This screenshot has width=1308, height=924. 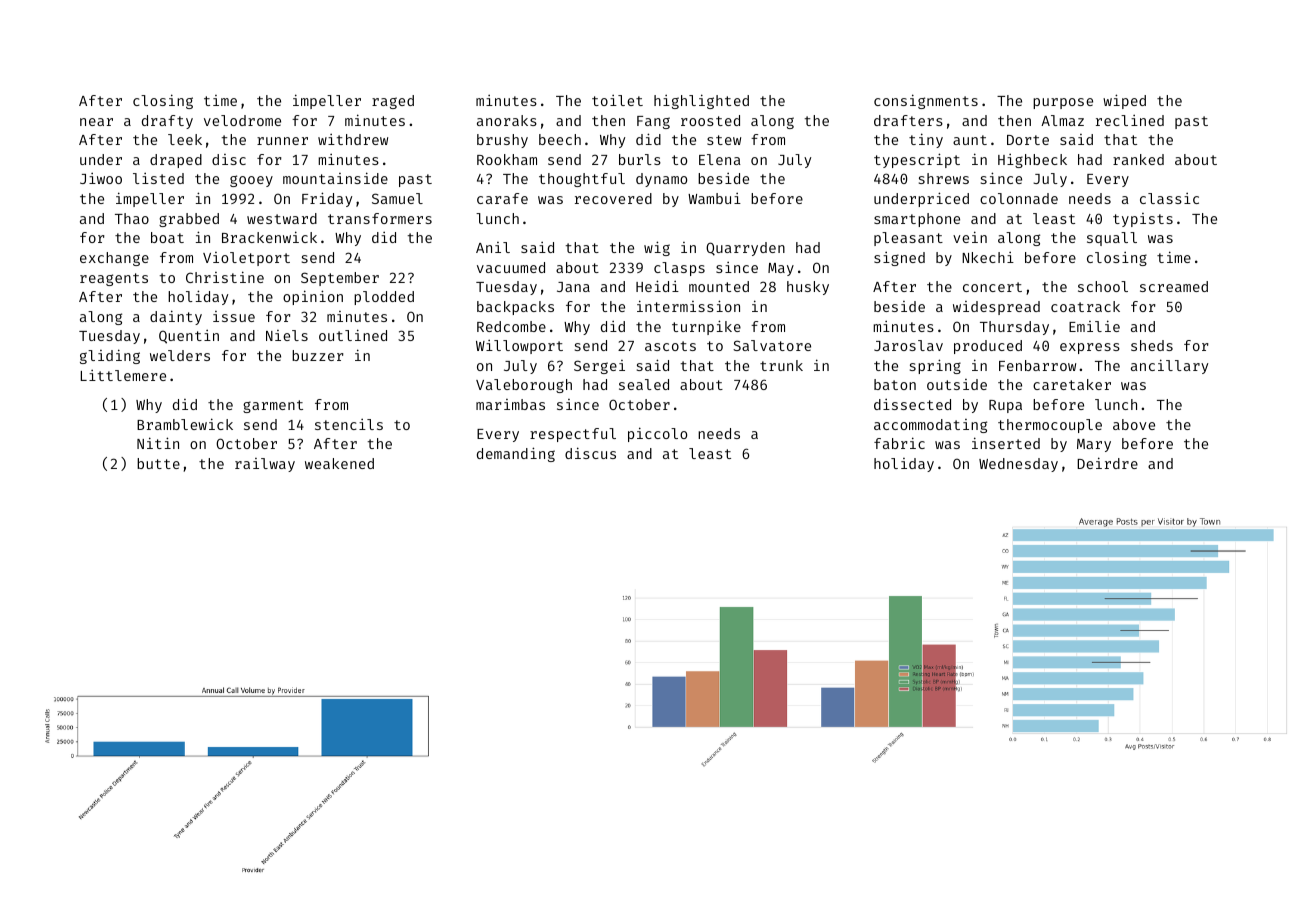 What do you see at coordinates (393, 102) in the screenshot?
I see `raged` at bounding box center [393, 102].
